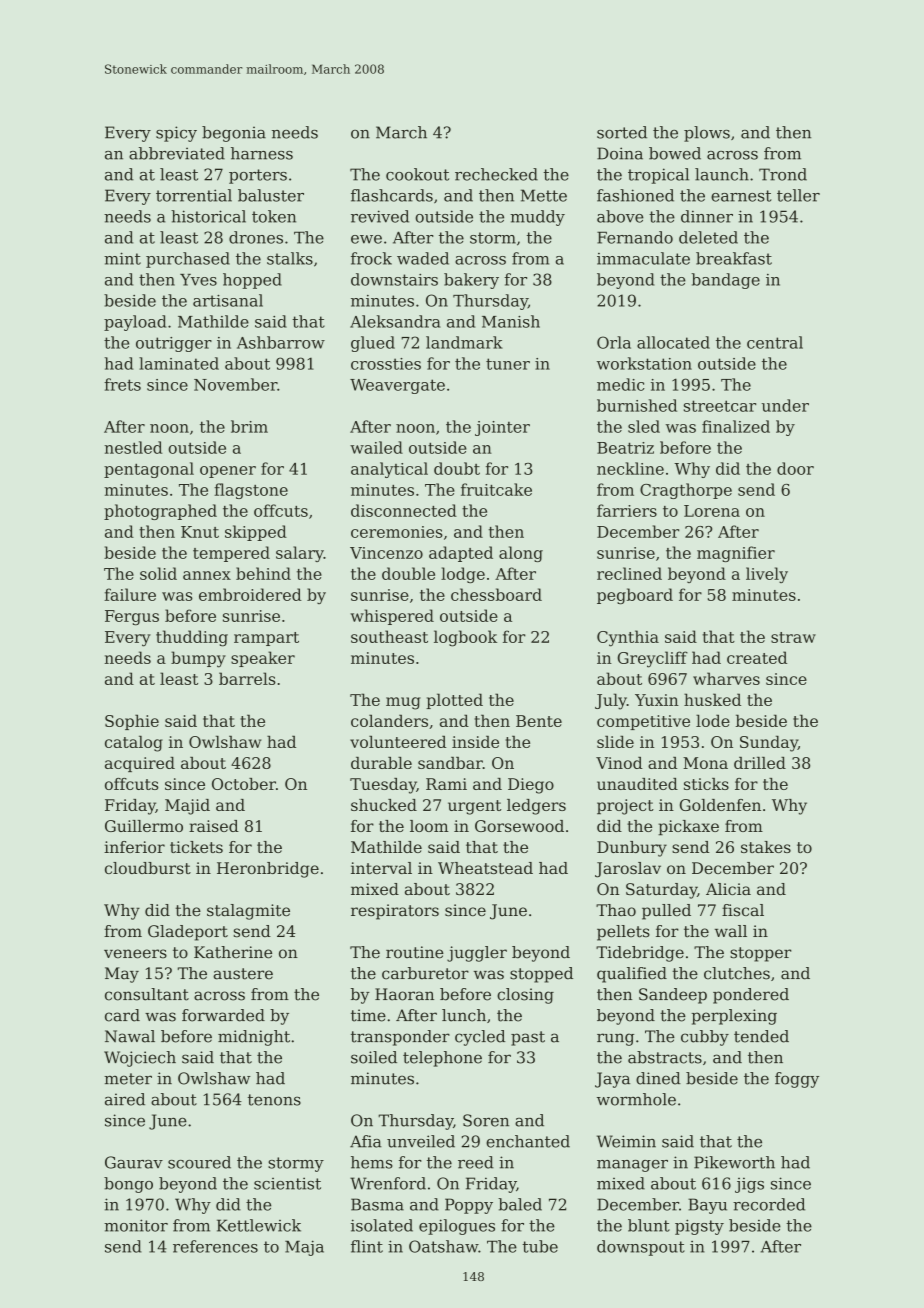  I want to click on plows, so click(707, 134).
